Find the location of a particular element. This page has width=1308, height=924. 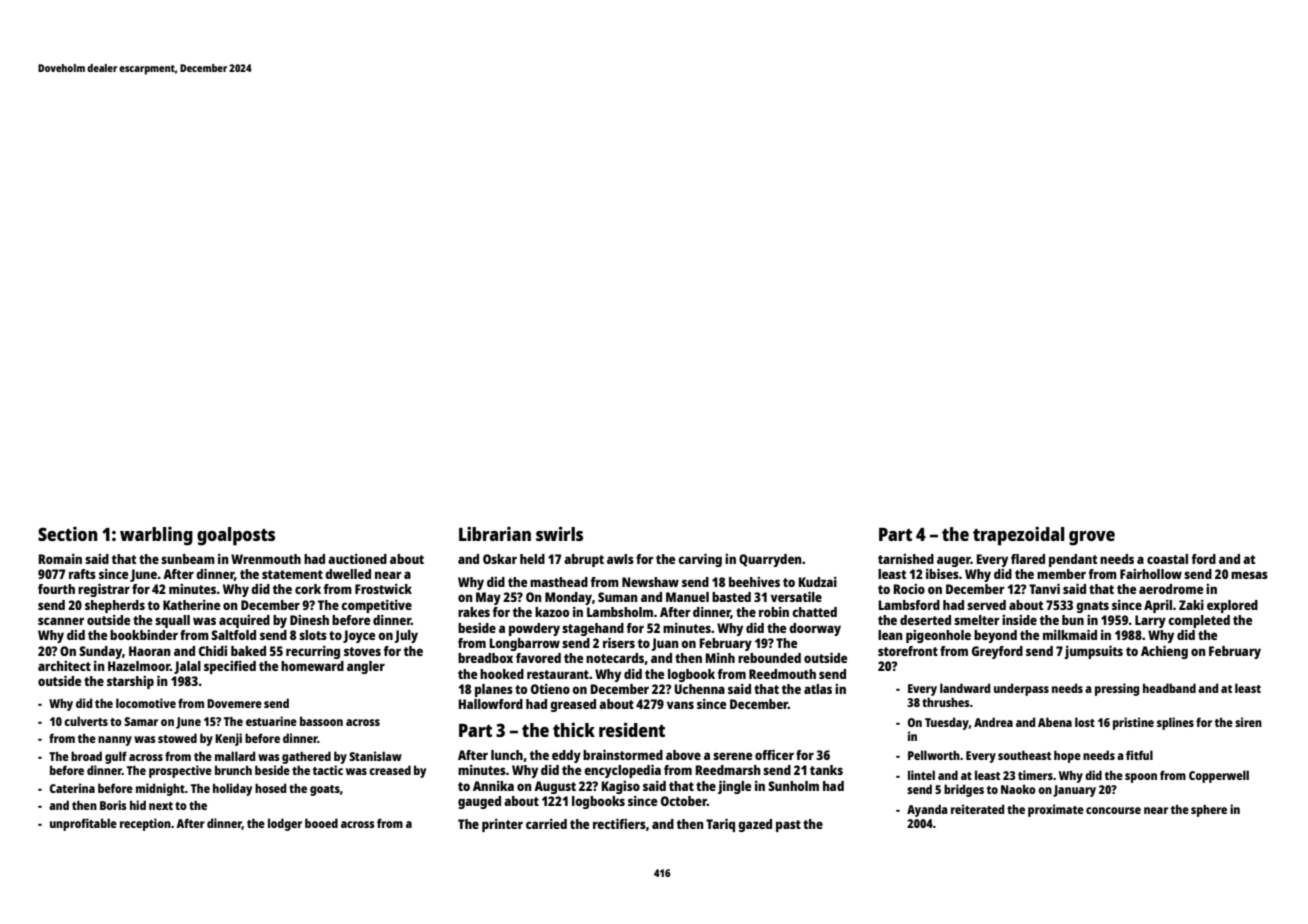

landward is located at coordinates (965, 688).
